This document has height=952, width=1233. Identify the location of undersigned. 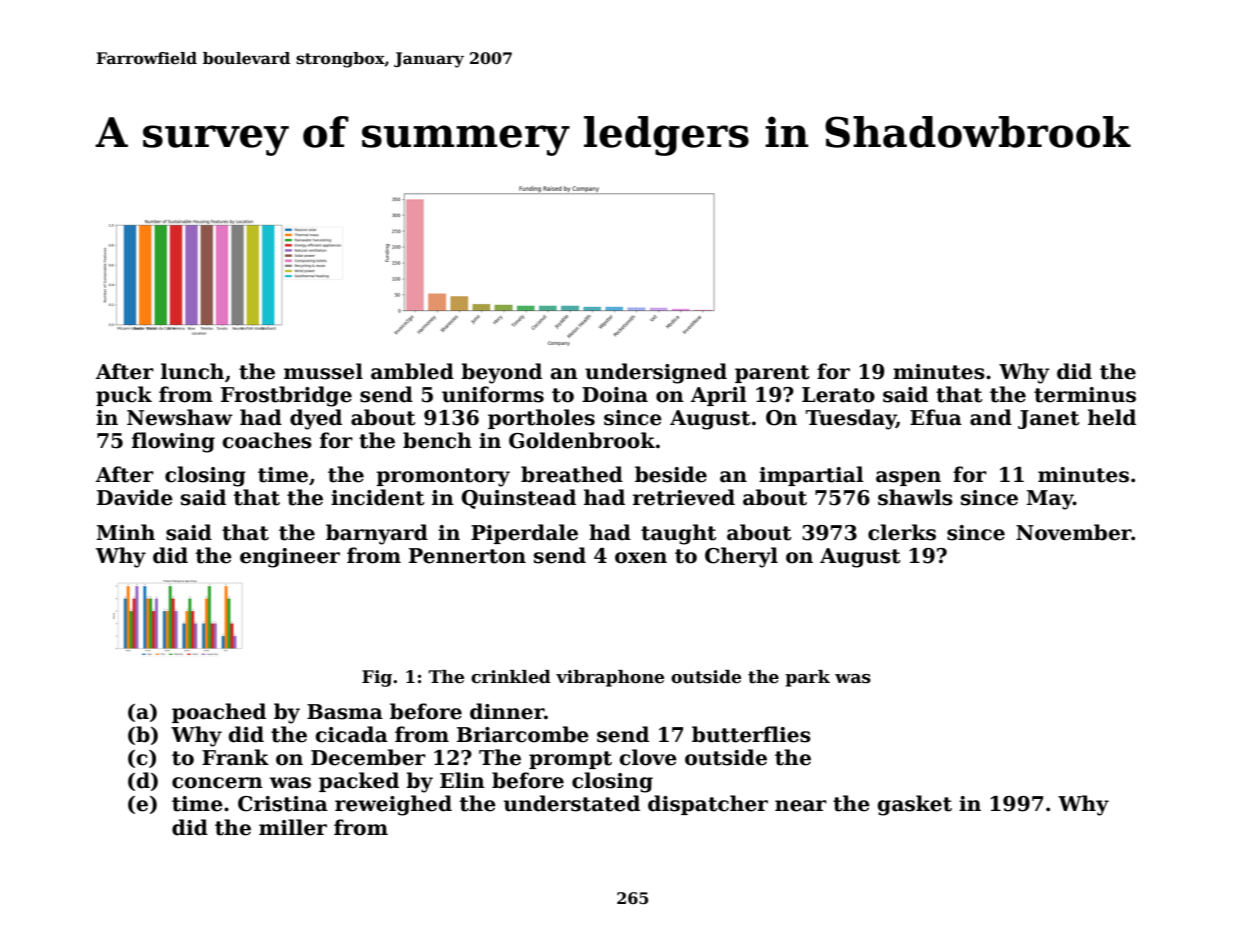
(656, 373).
